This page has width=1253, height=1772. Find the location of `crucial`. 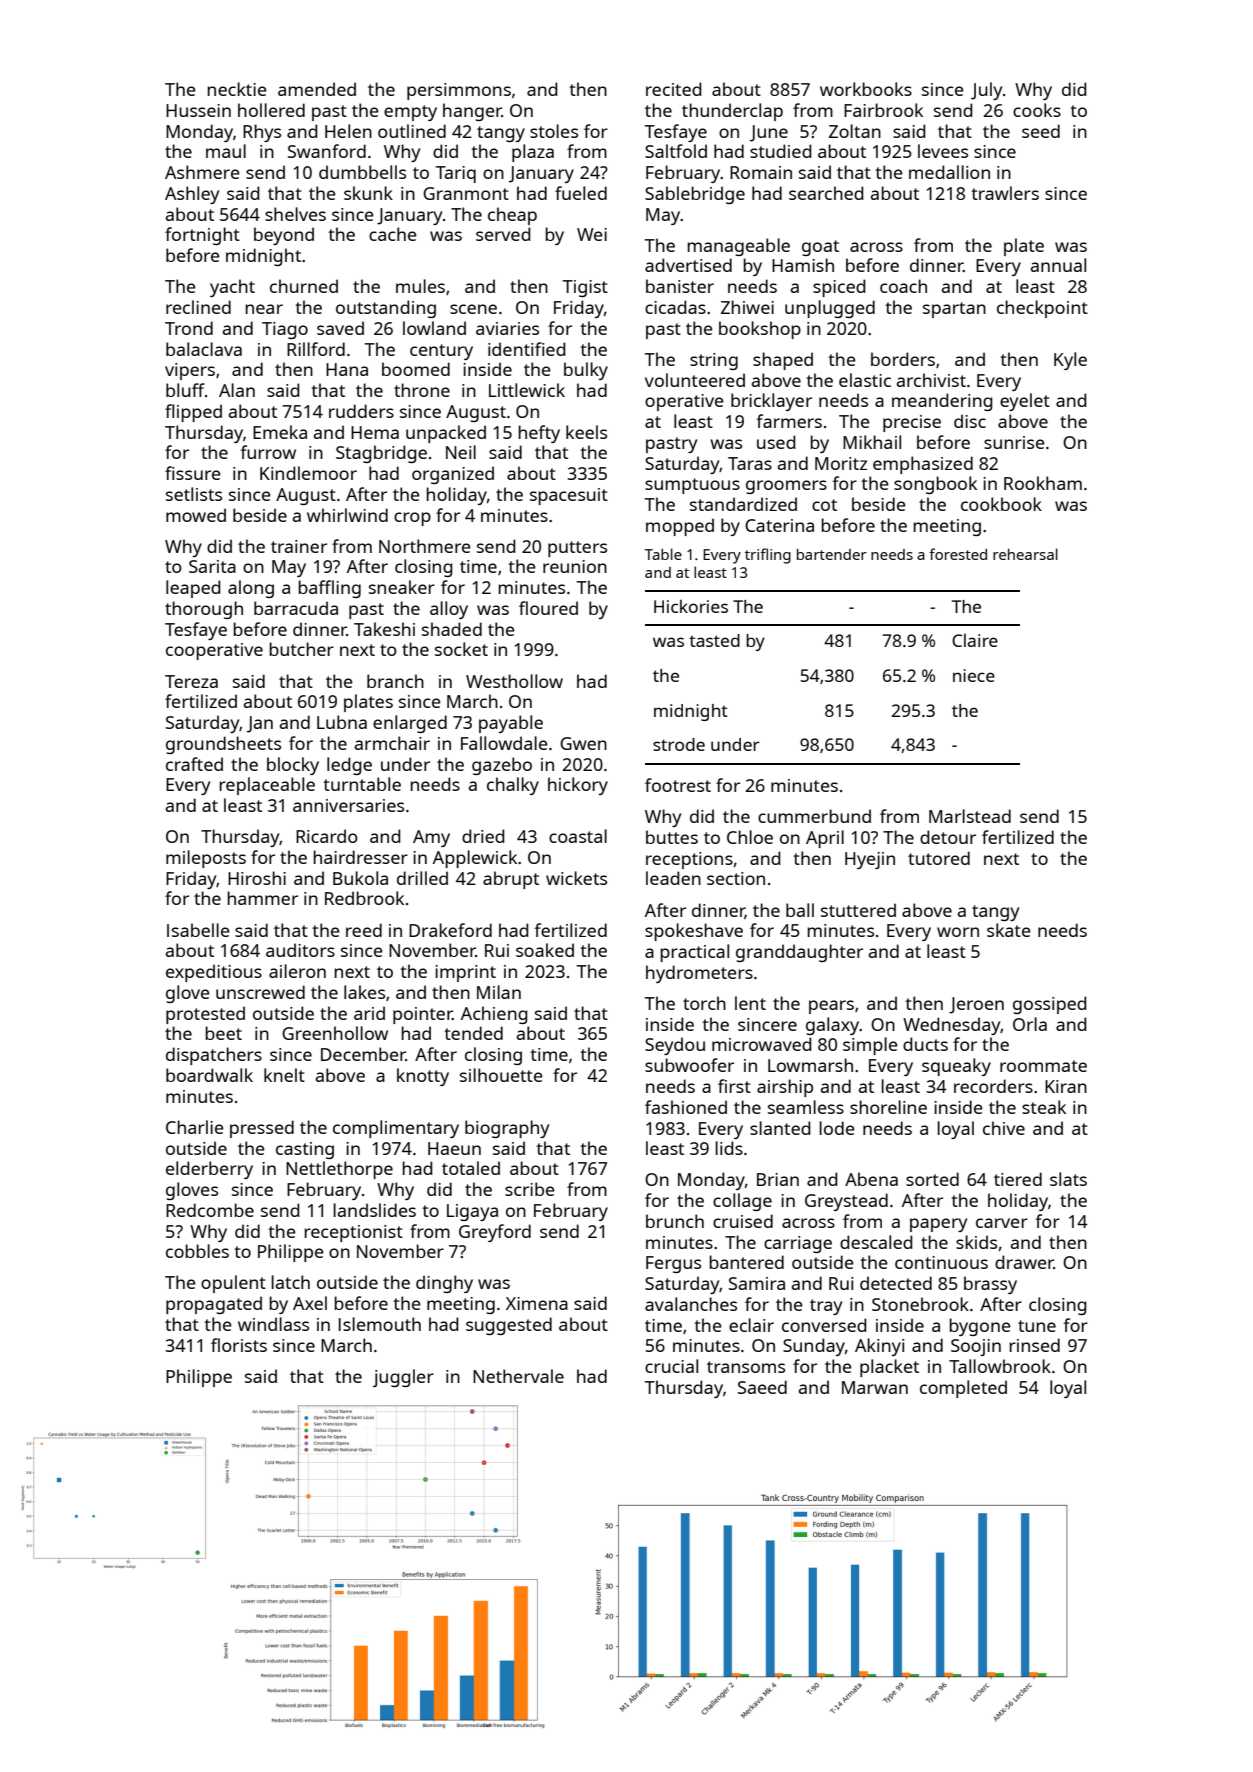

crucial is located at coordinates (671, 1366).
